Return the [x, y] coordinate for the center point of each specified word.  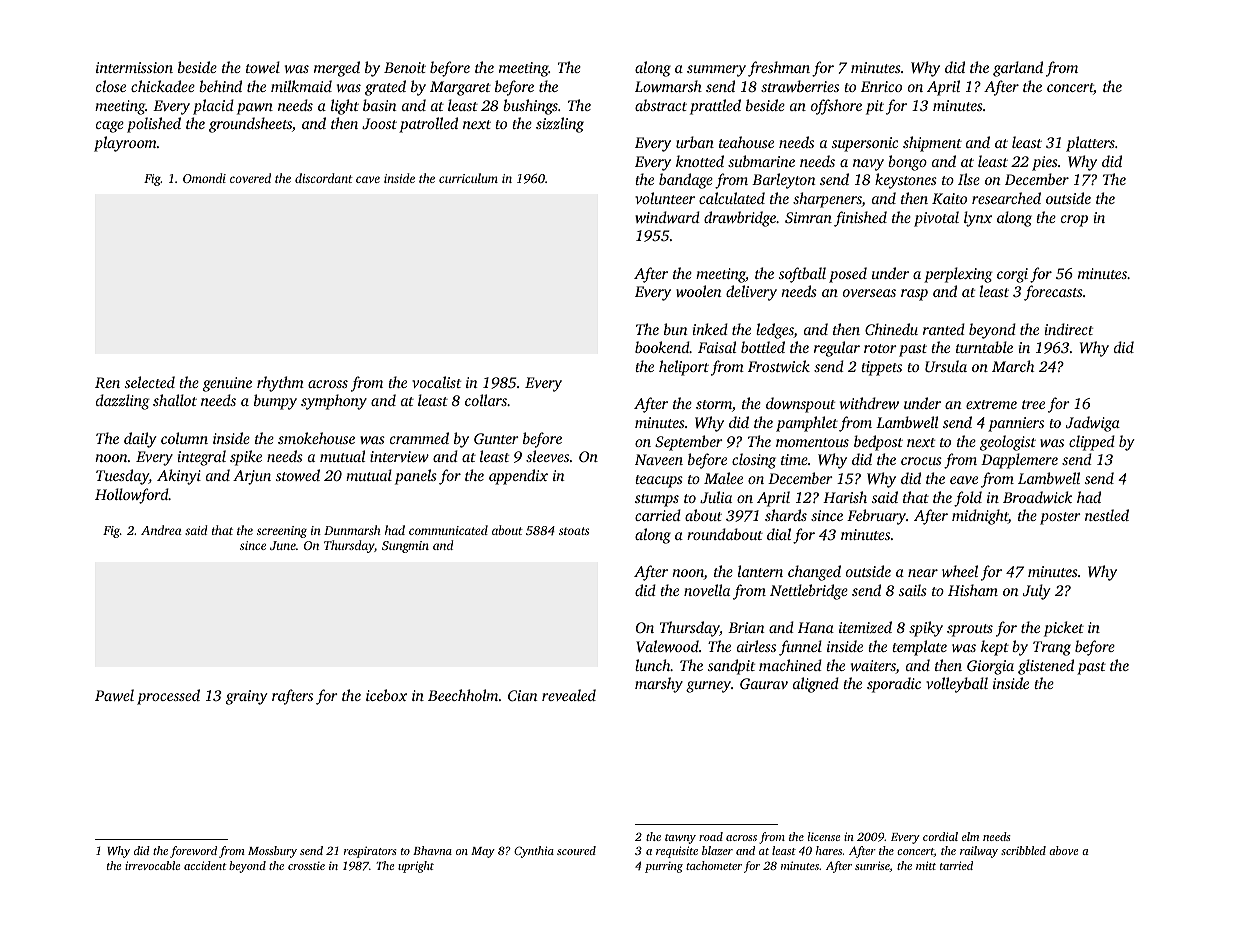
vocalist [436, 382]
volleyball [957, 685]
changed [814, 573]
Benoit [405, 67]
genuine [227, 384]
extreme [991, 404]
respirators [370, 852]
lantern [760, 571]
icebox [386, 695]
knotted [700, 161]
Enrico [881, 86]
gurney [708, 687]
